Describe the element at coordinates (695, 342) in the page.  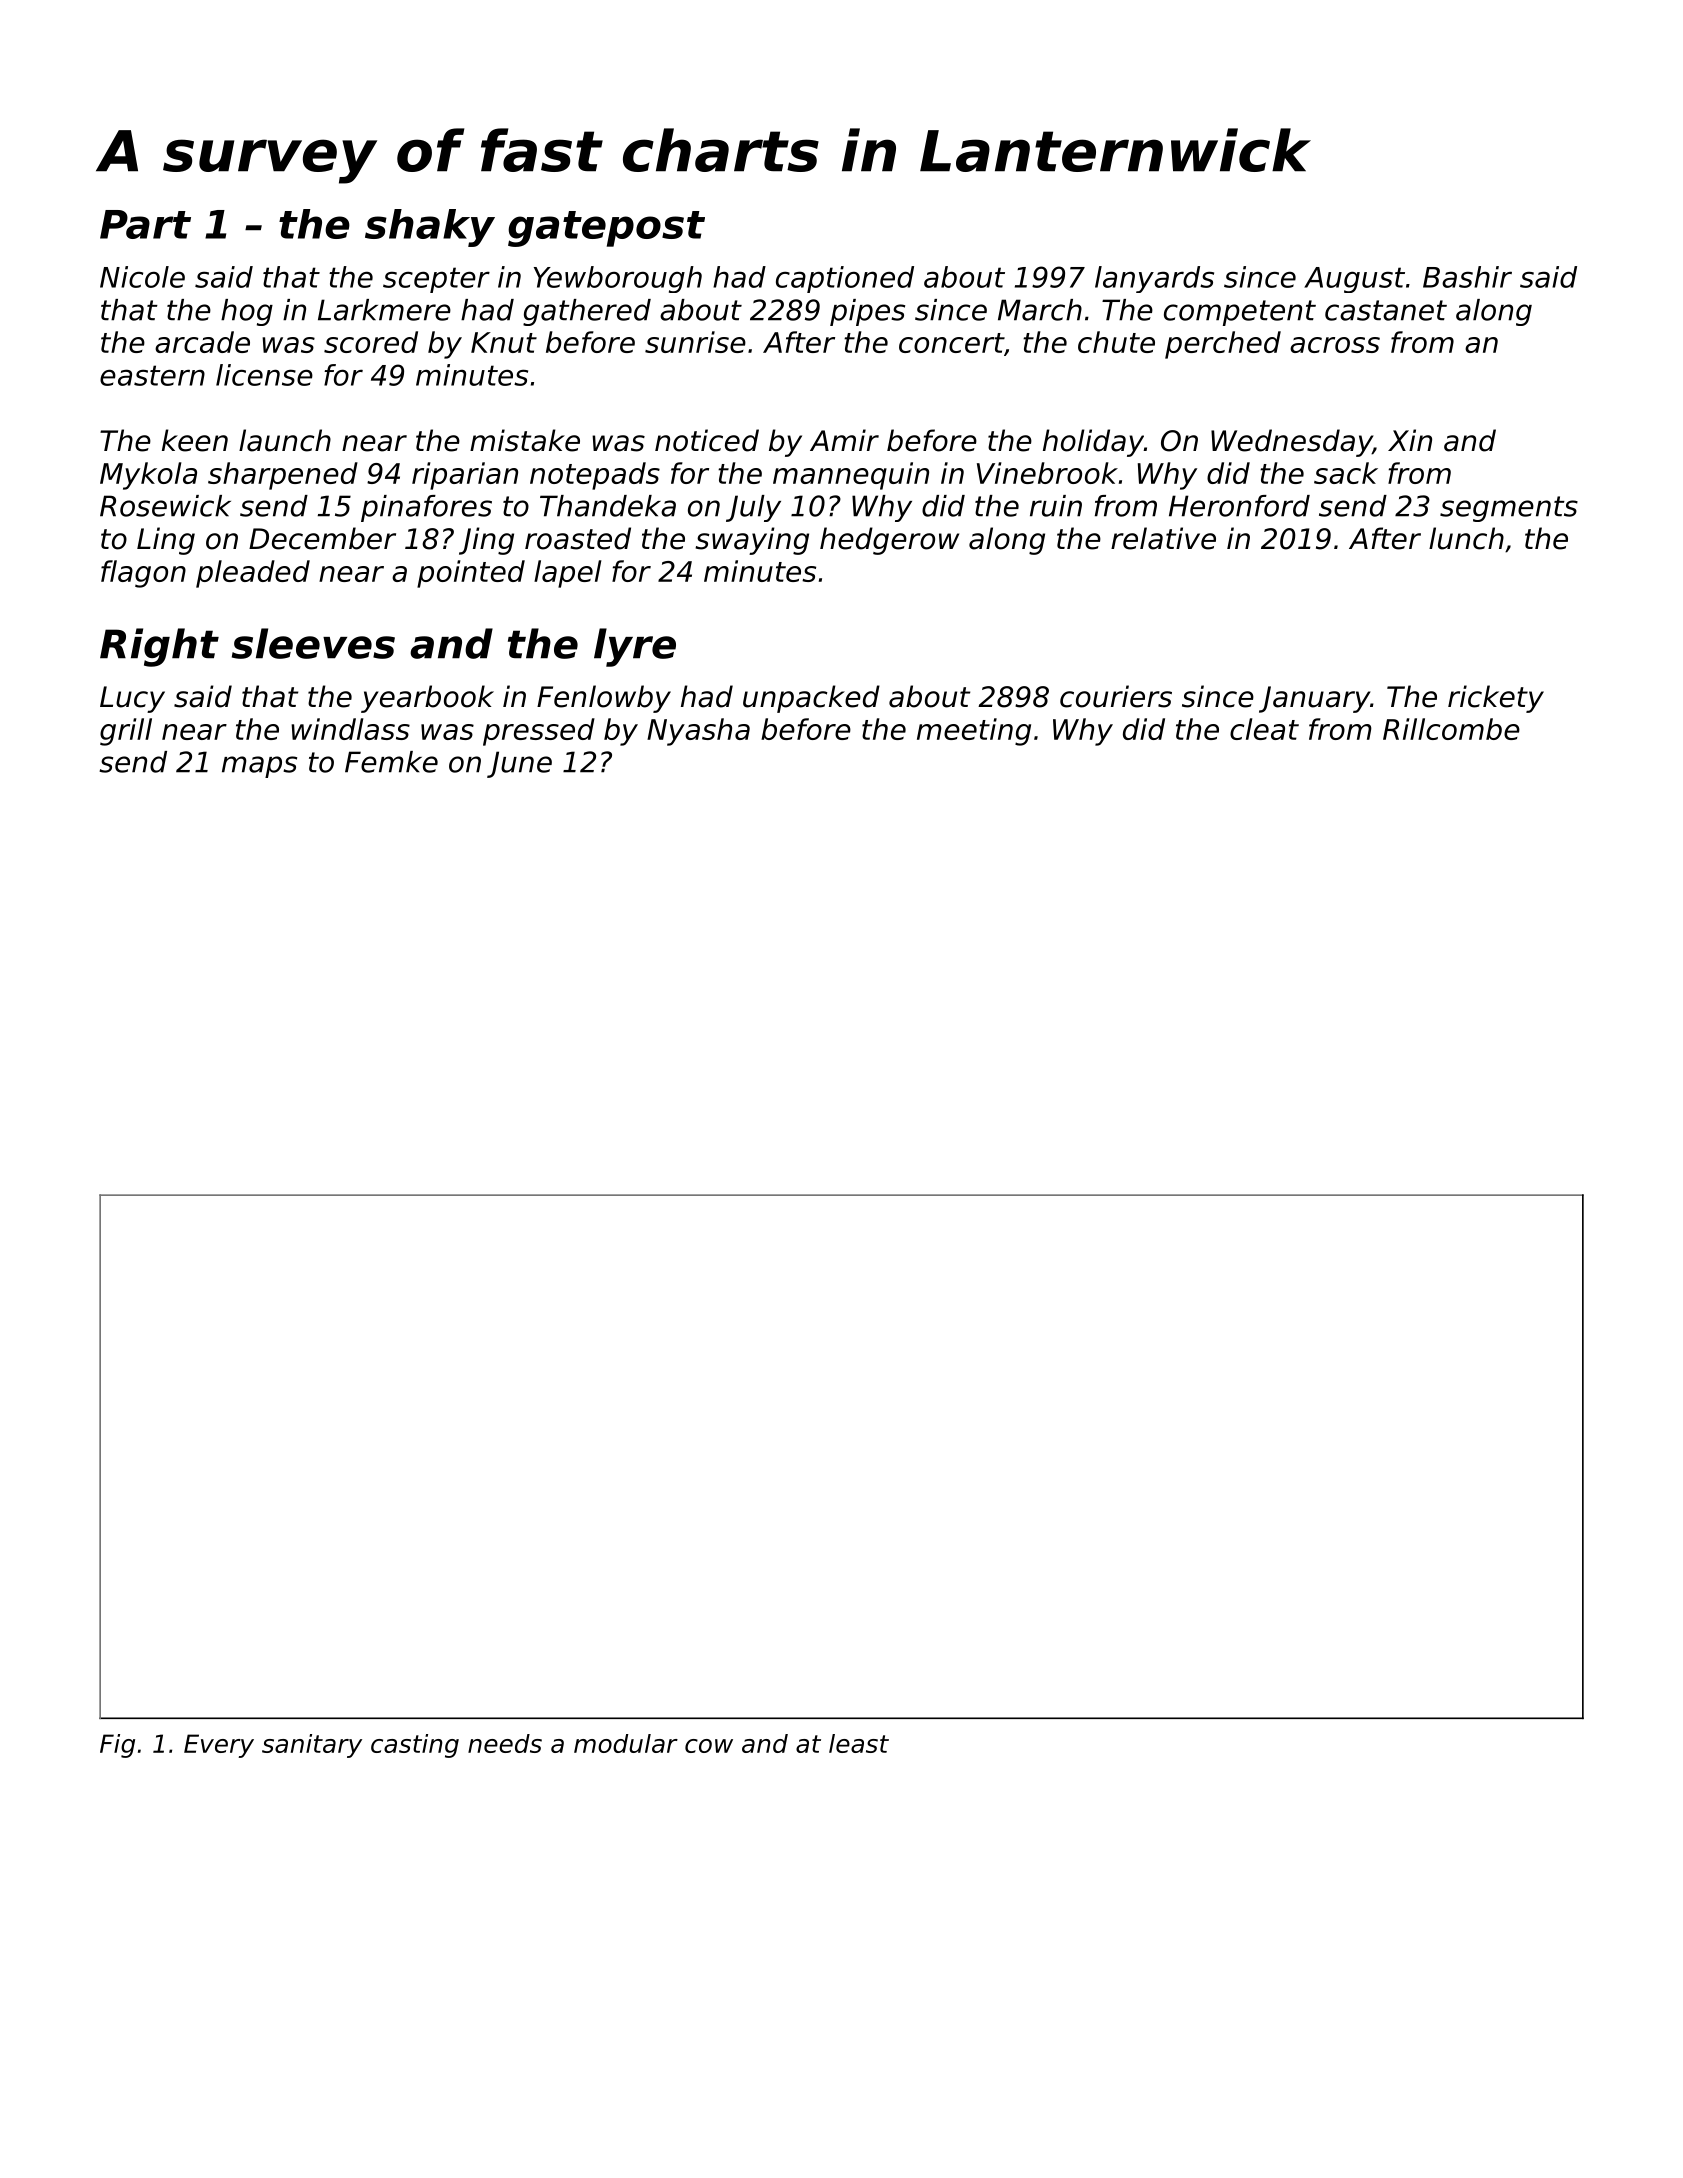
I see `sunrise` at that location.
